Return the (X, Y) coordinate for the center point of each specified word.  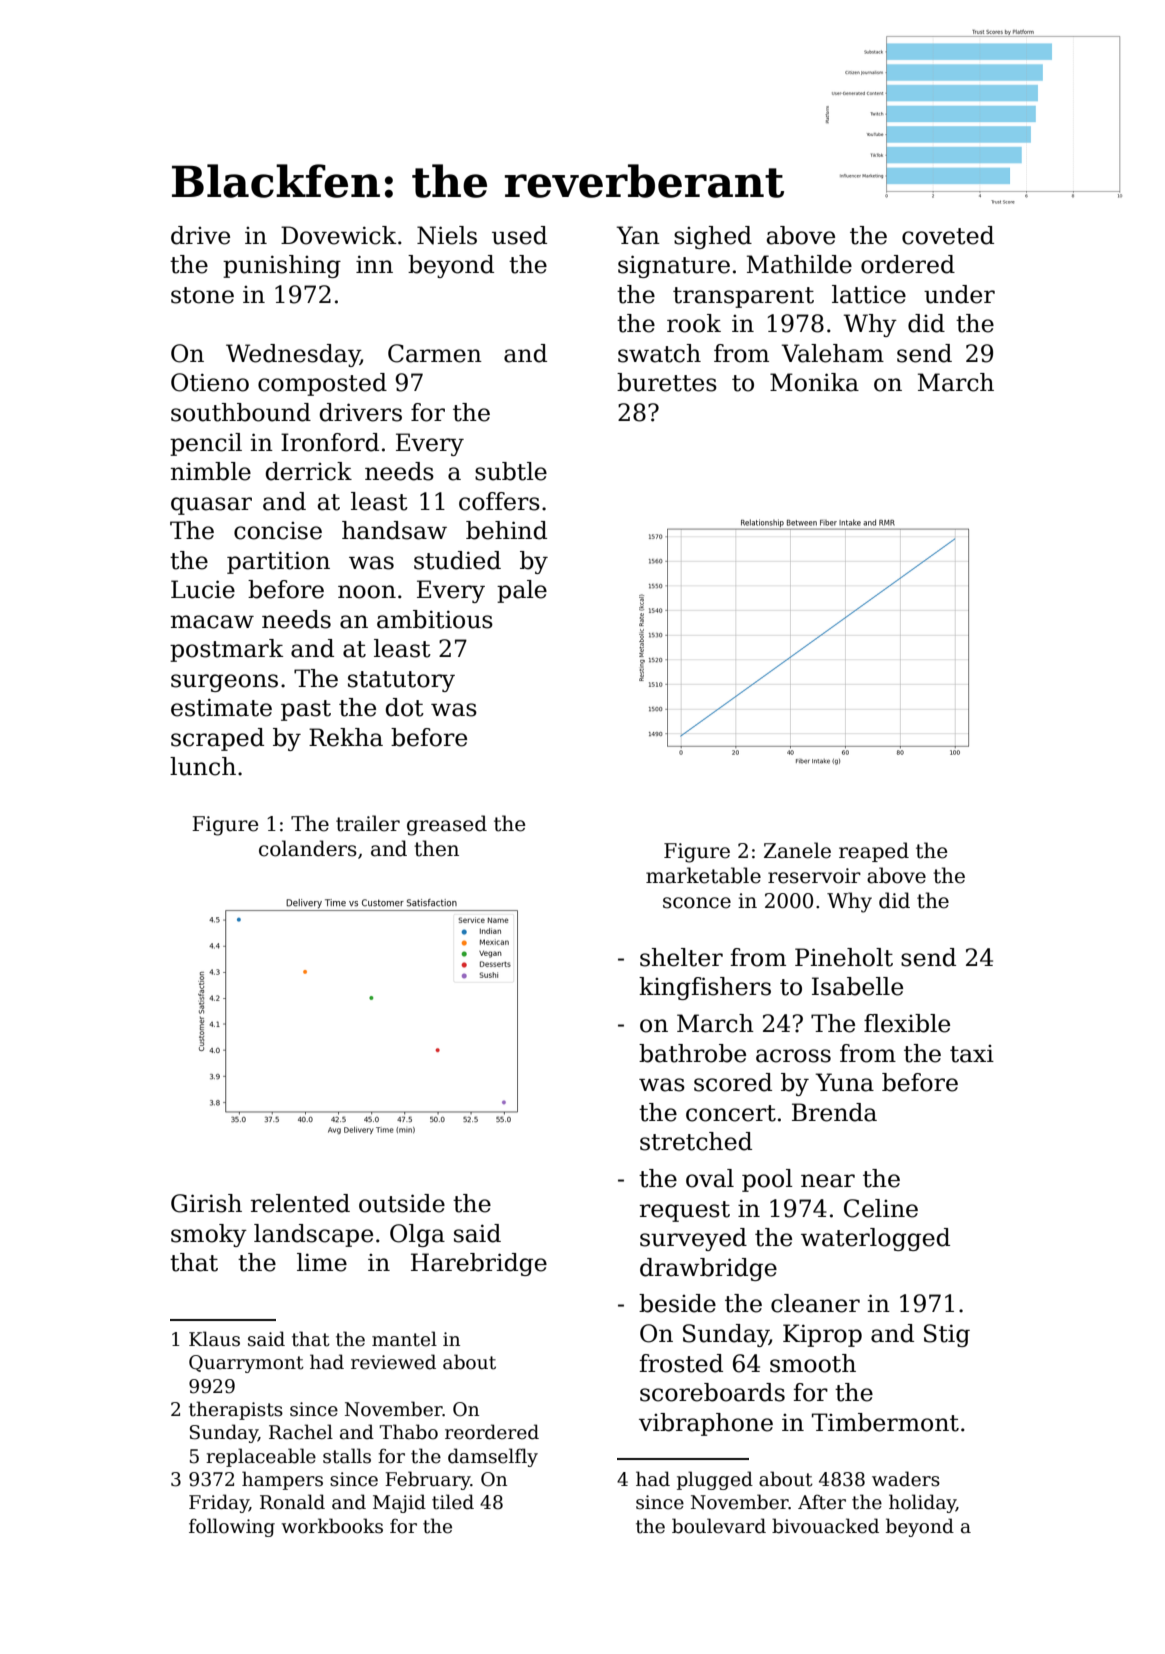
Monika (814, 382)
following (232, 1527)
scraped (217, 739)
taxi (972, 1054)
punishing (282, 266)
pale (522, 591)
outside (402, 1203)
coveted (948, 235)
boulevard (719, 1526)
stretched (696, 1141)
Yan (638, 235)
